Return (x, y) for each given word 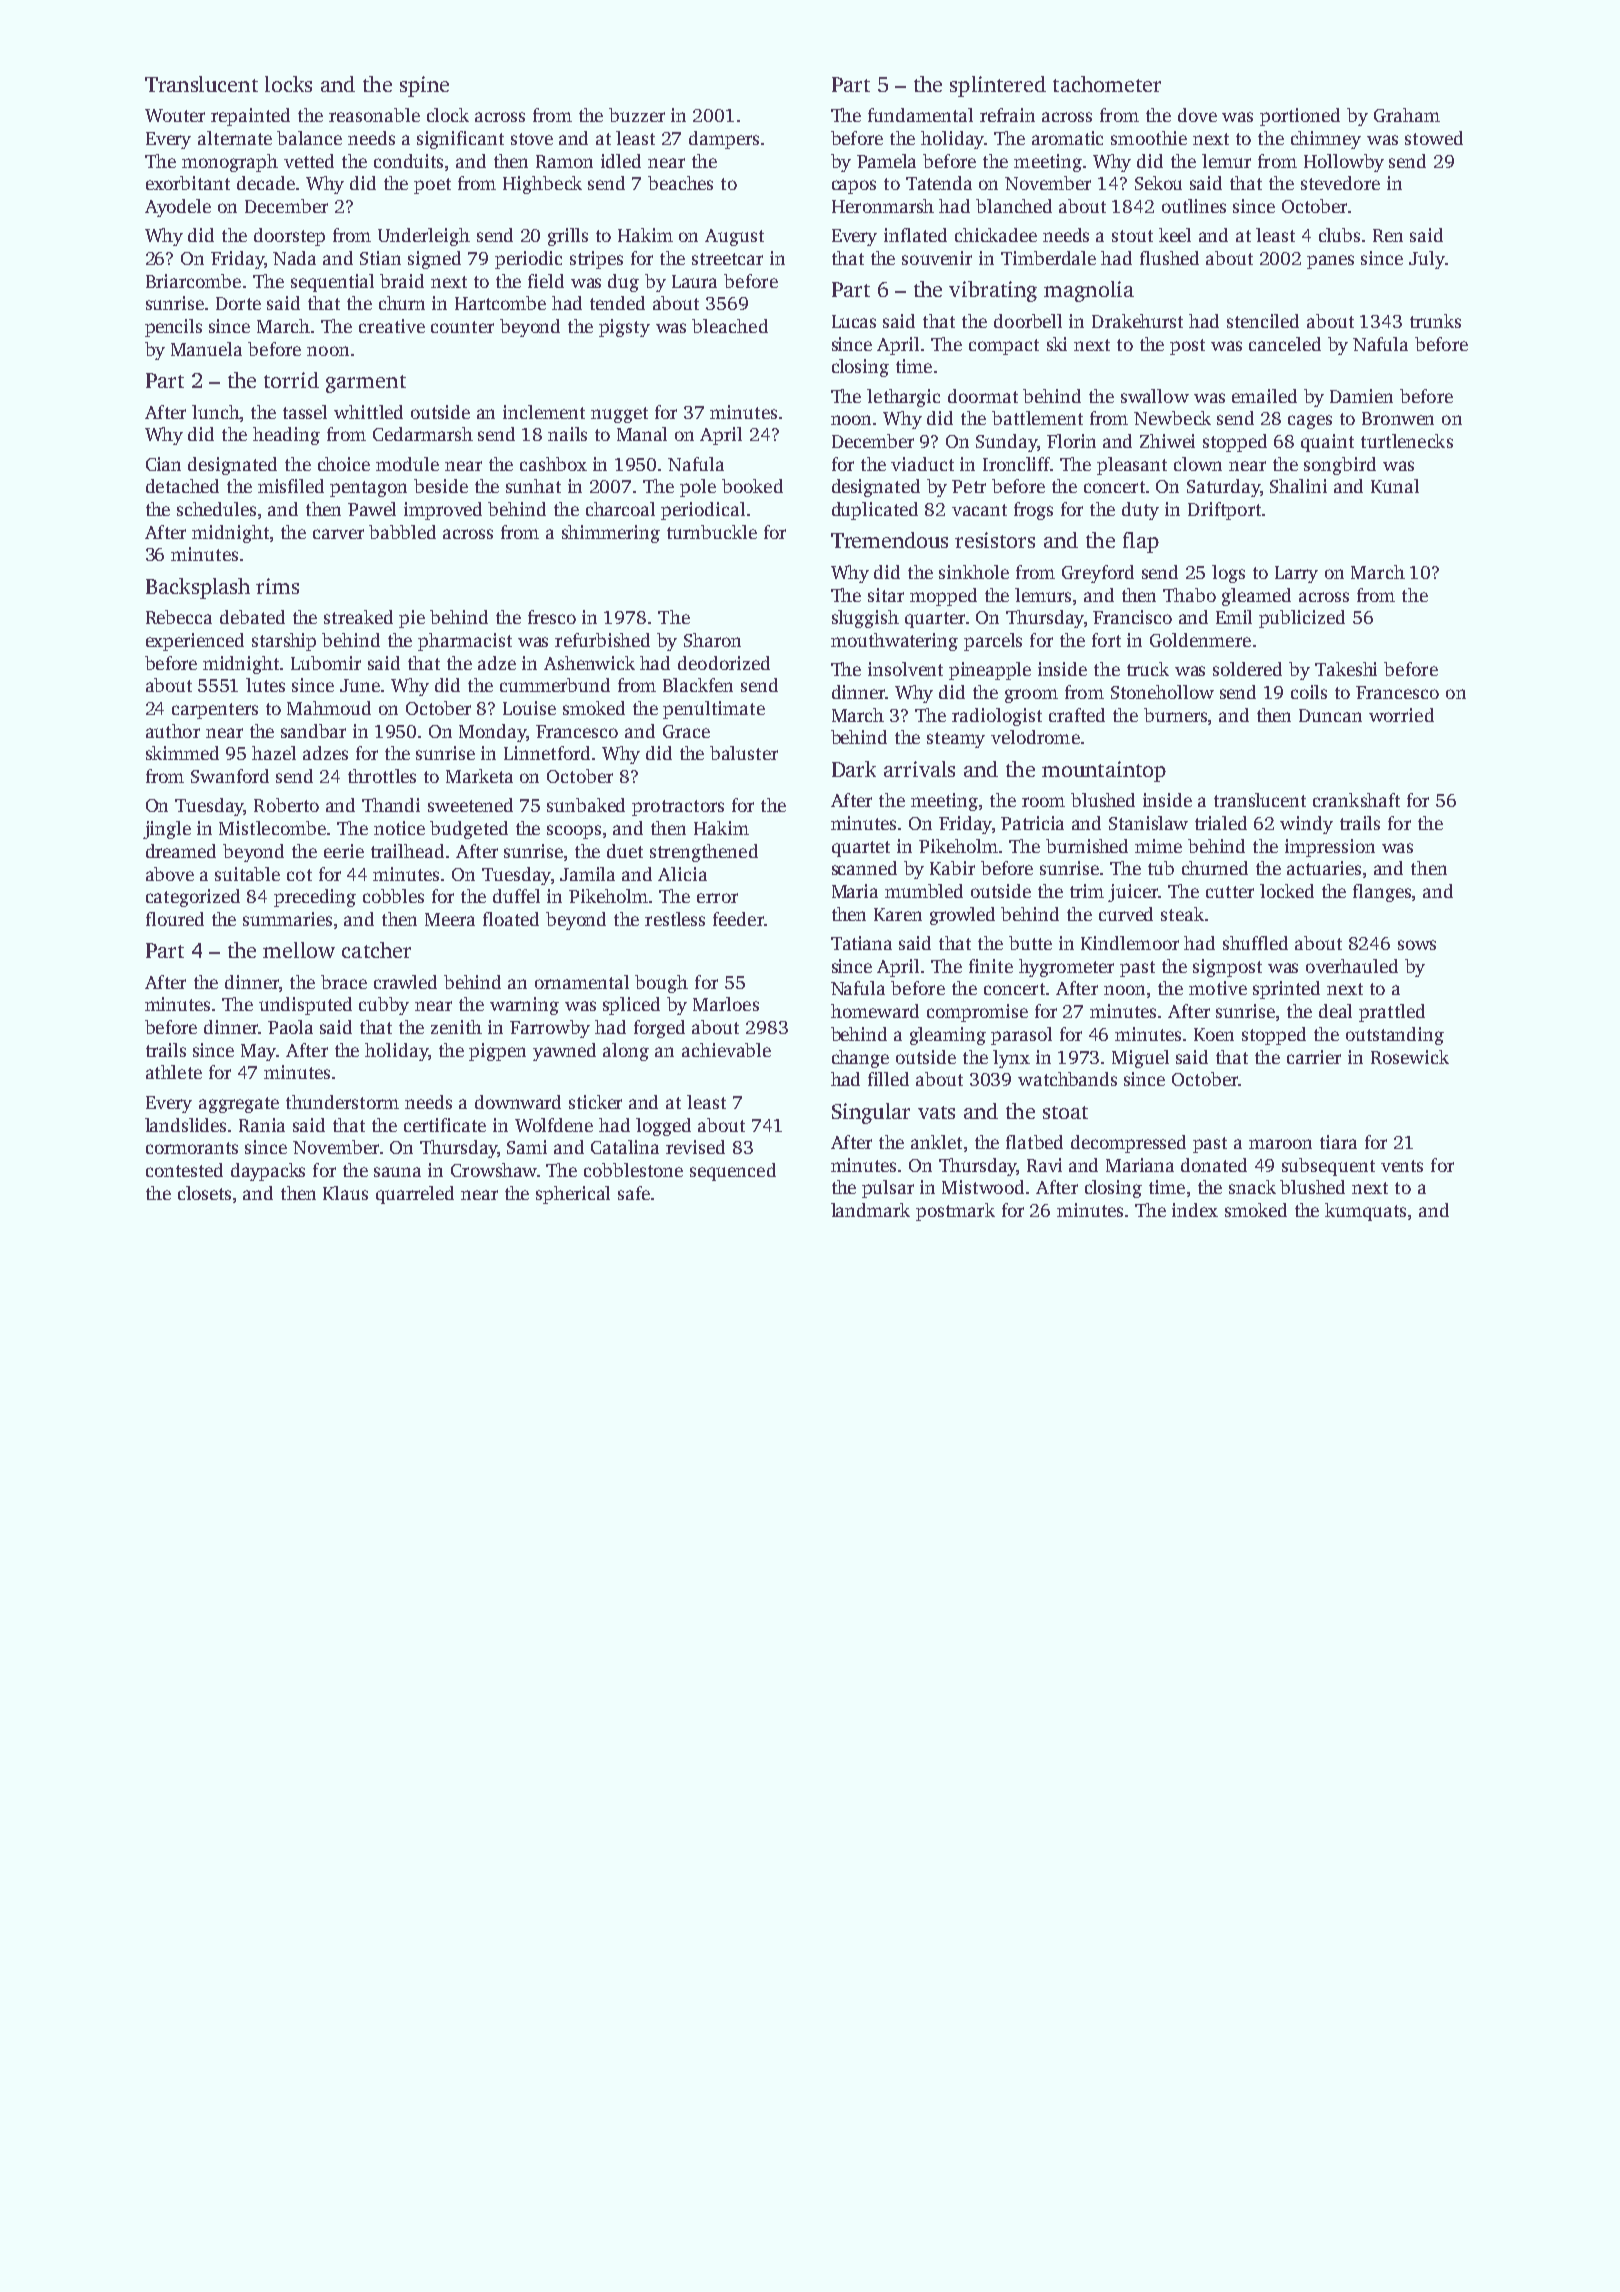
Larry (1296, 574)
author (173, 731)
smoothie (1149, 138)
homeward (875, 1011)
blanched (1014, 206)
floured (175, 919)
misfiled (291, 486)
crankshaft (1356, 800)
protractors (678, 808)
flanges (1382, 893)
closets (204, 1193)
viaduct (922, 464)
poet (432, 186)
